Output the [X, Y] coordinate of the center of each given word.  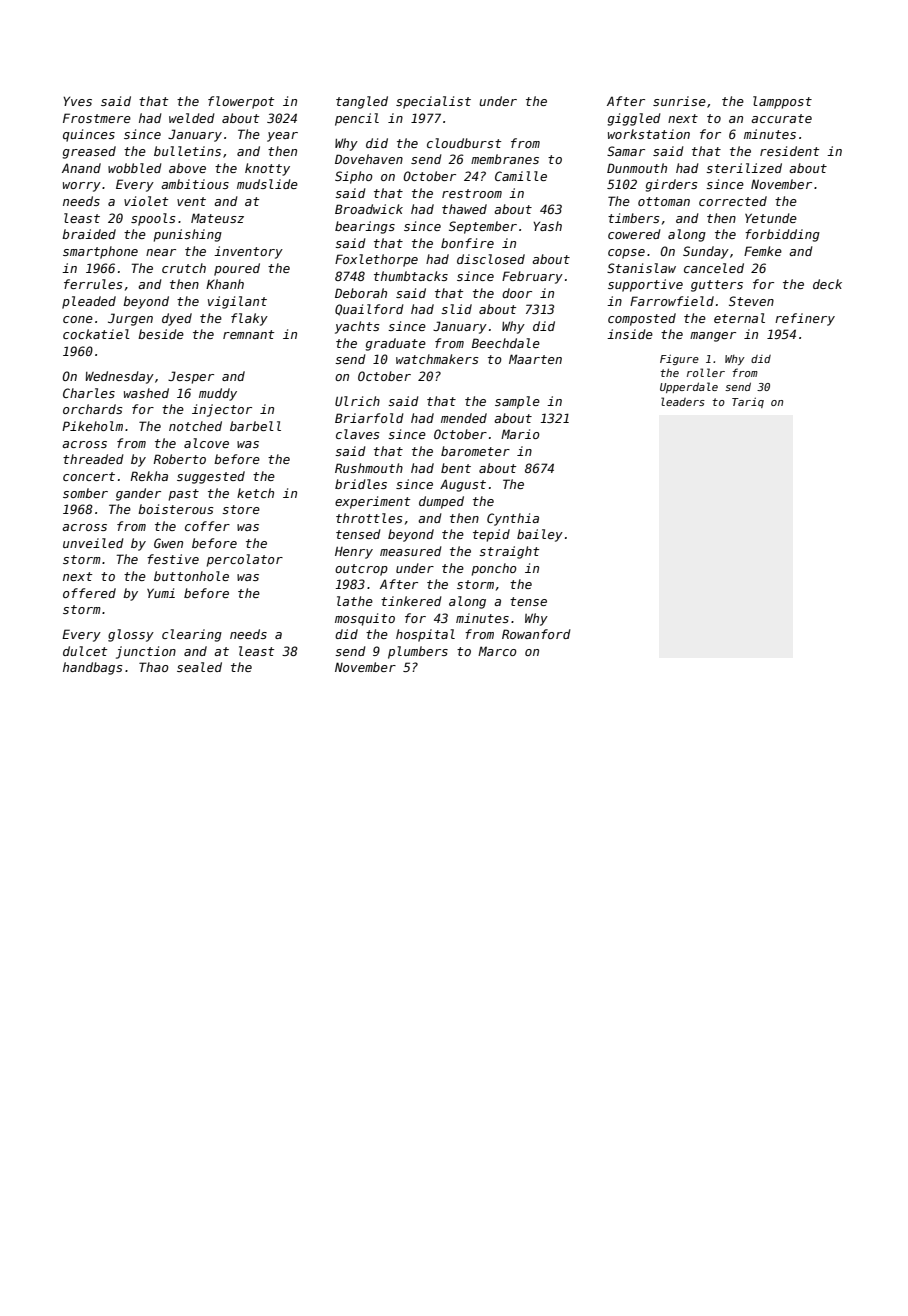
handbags [93, 668]
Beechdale [506, 343]
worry [82, 187]
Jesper [191, 377]
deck [827, 284]
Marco [497, 651]
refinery [805, 319]
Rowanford [536, 634]
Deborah [361, 293]
